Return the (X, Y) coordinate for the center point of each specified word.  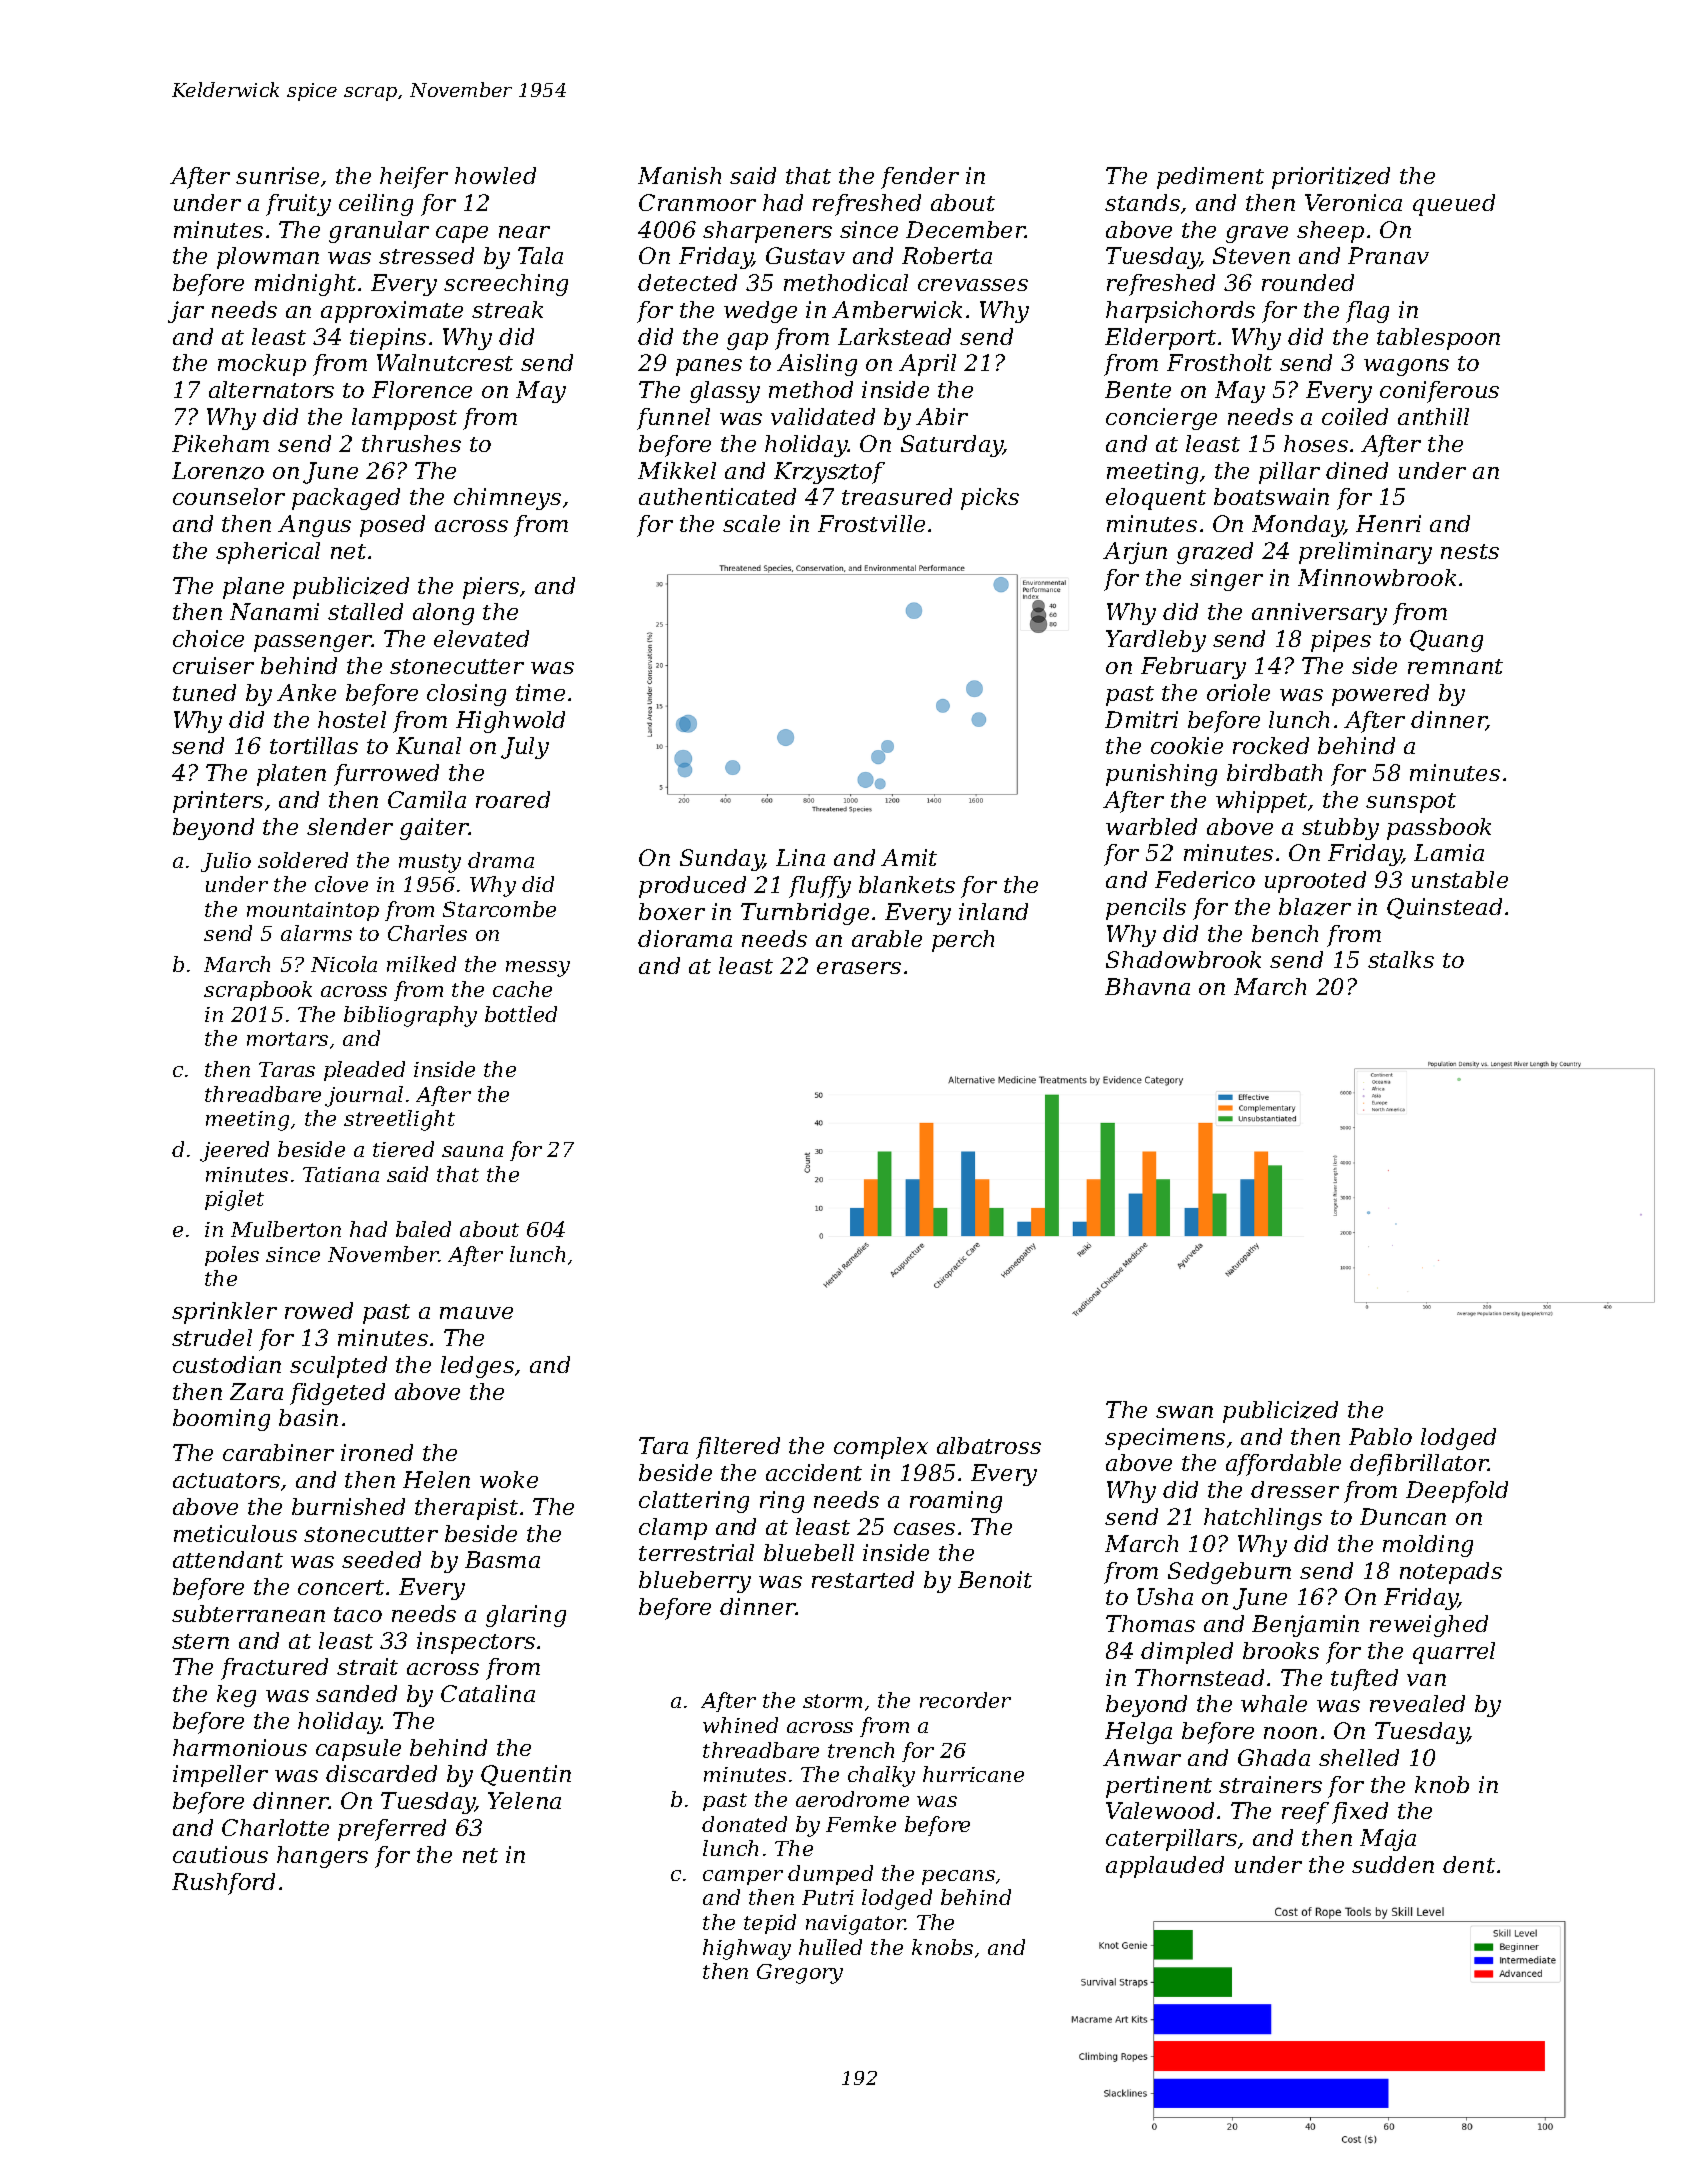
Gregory (800, 1974)
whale (1274, 1703)
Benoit (995, 1579)
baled (423, 1229)
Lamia (1449, 852)
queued (1454, 205)
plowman (268, 258)
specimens (1165, 1439)
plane (253, 588)
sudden (1393, 1864)
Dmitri (1141, 719)
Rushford (223, 1884)
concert (341, 1587)
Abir (942, 416)
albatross (989, 1445)
